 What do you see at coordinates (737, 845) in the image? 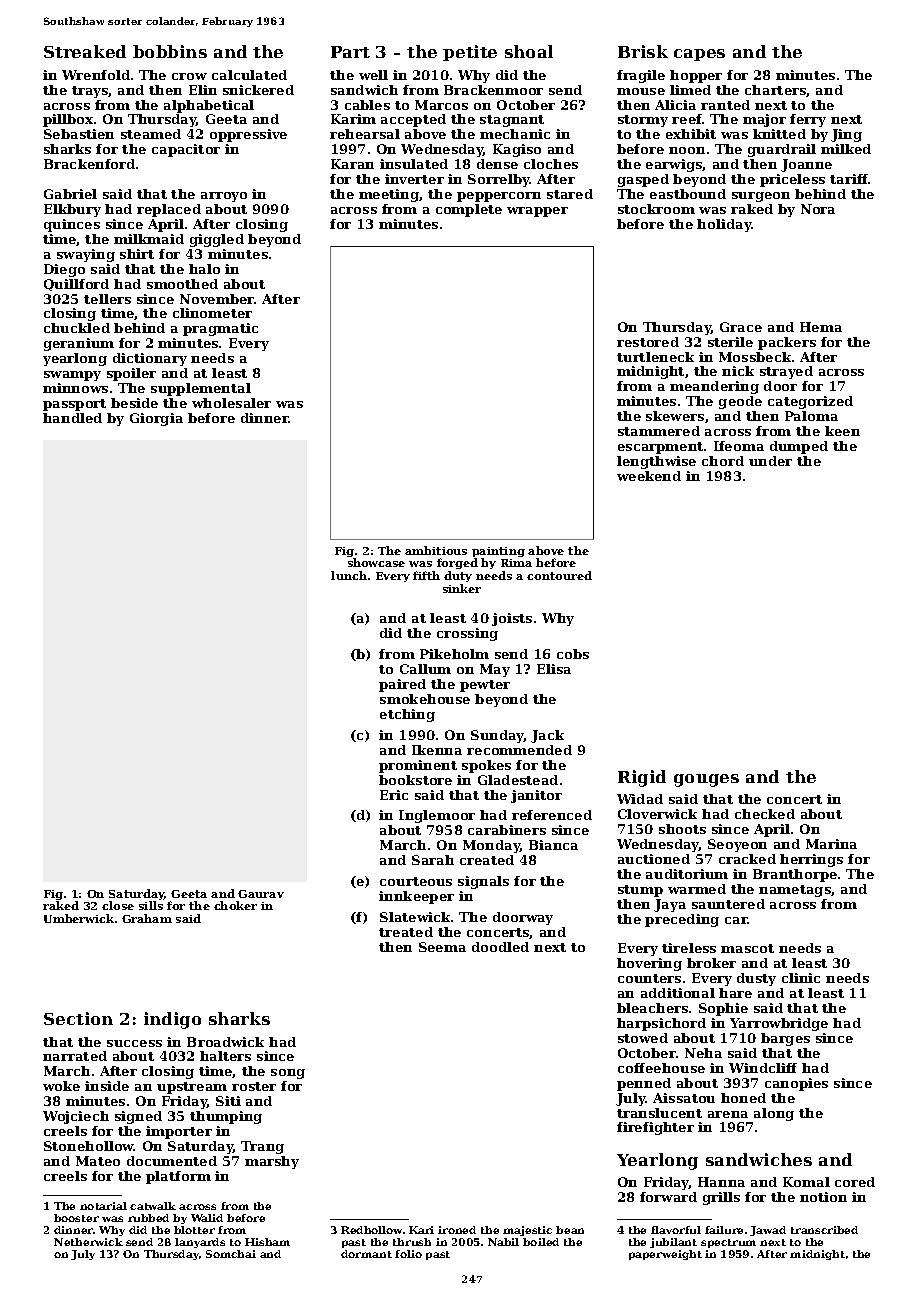
I see `Seoyeon` at bounding box center [737, 845].
